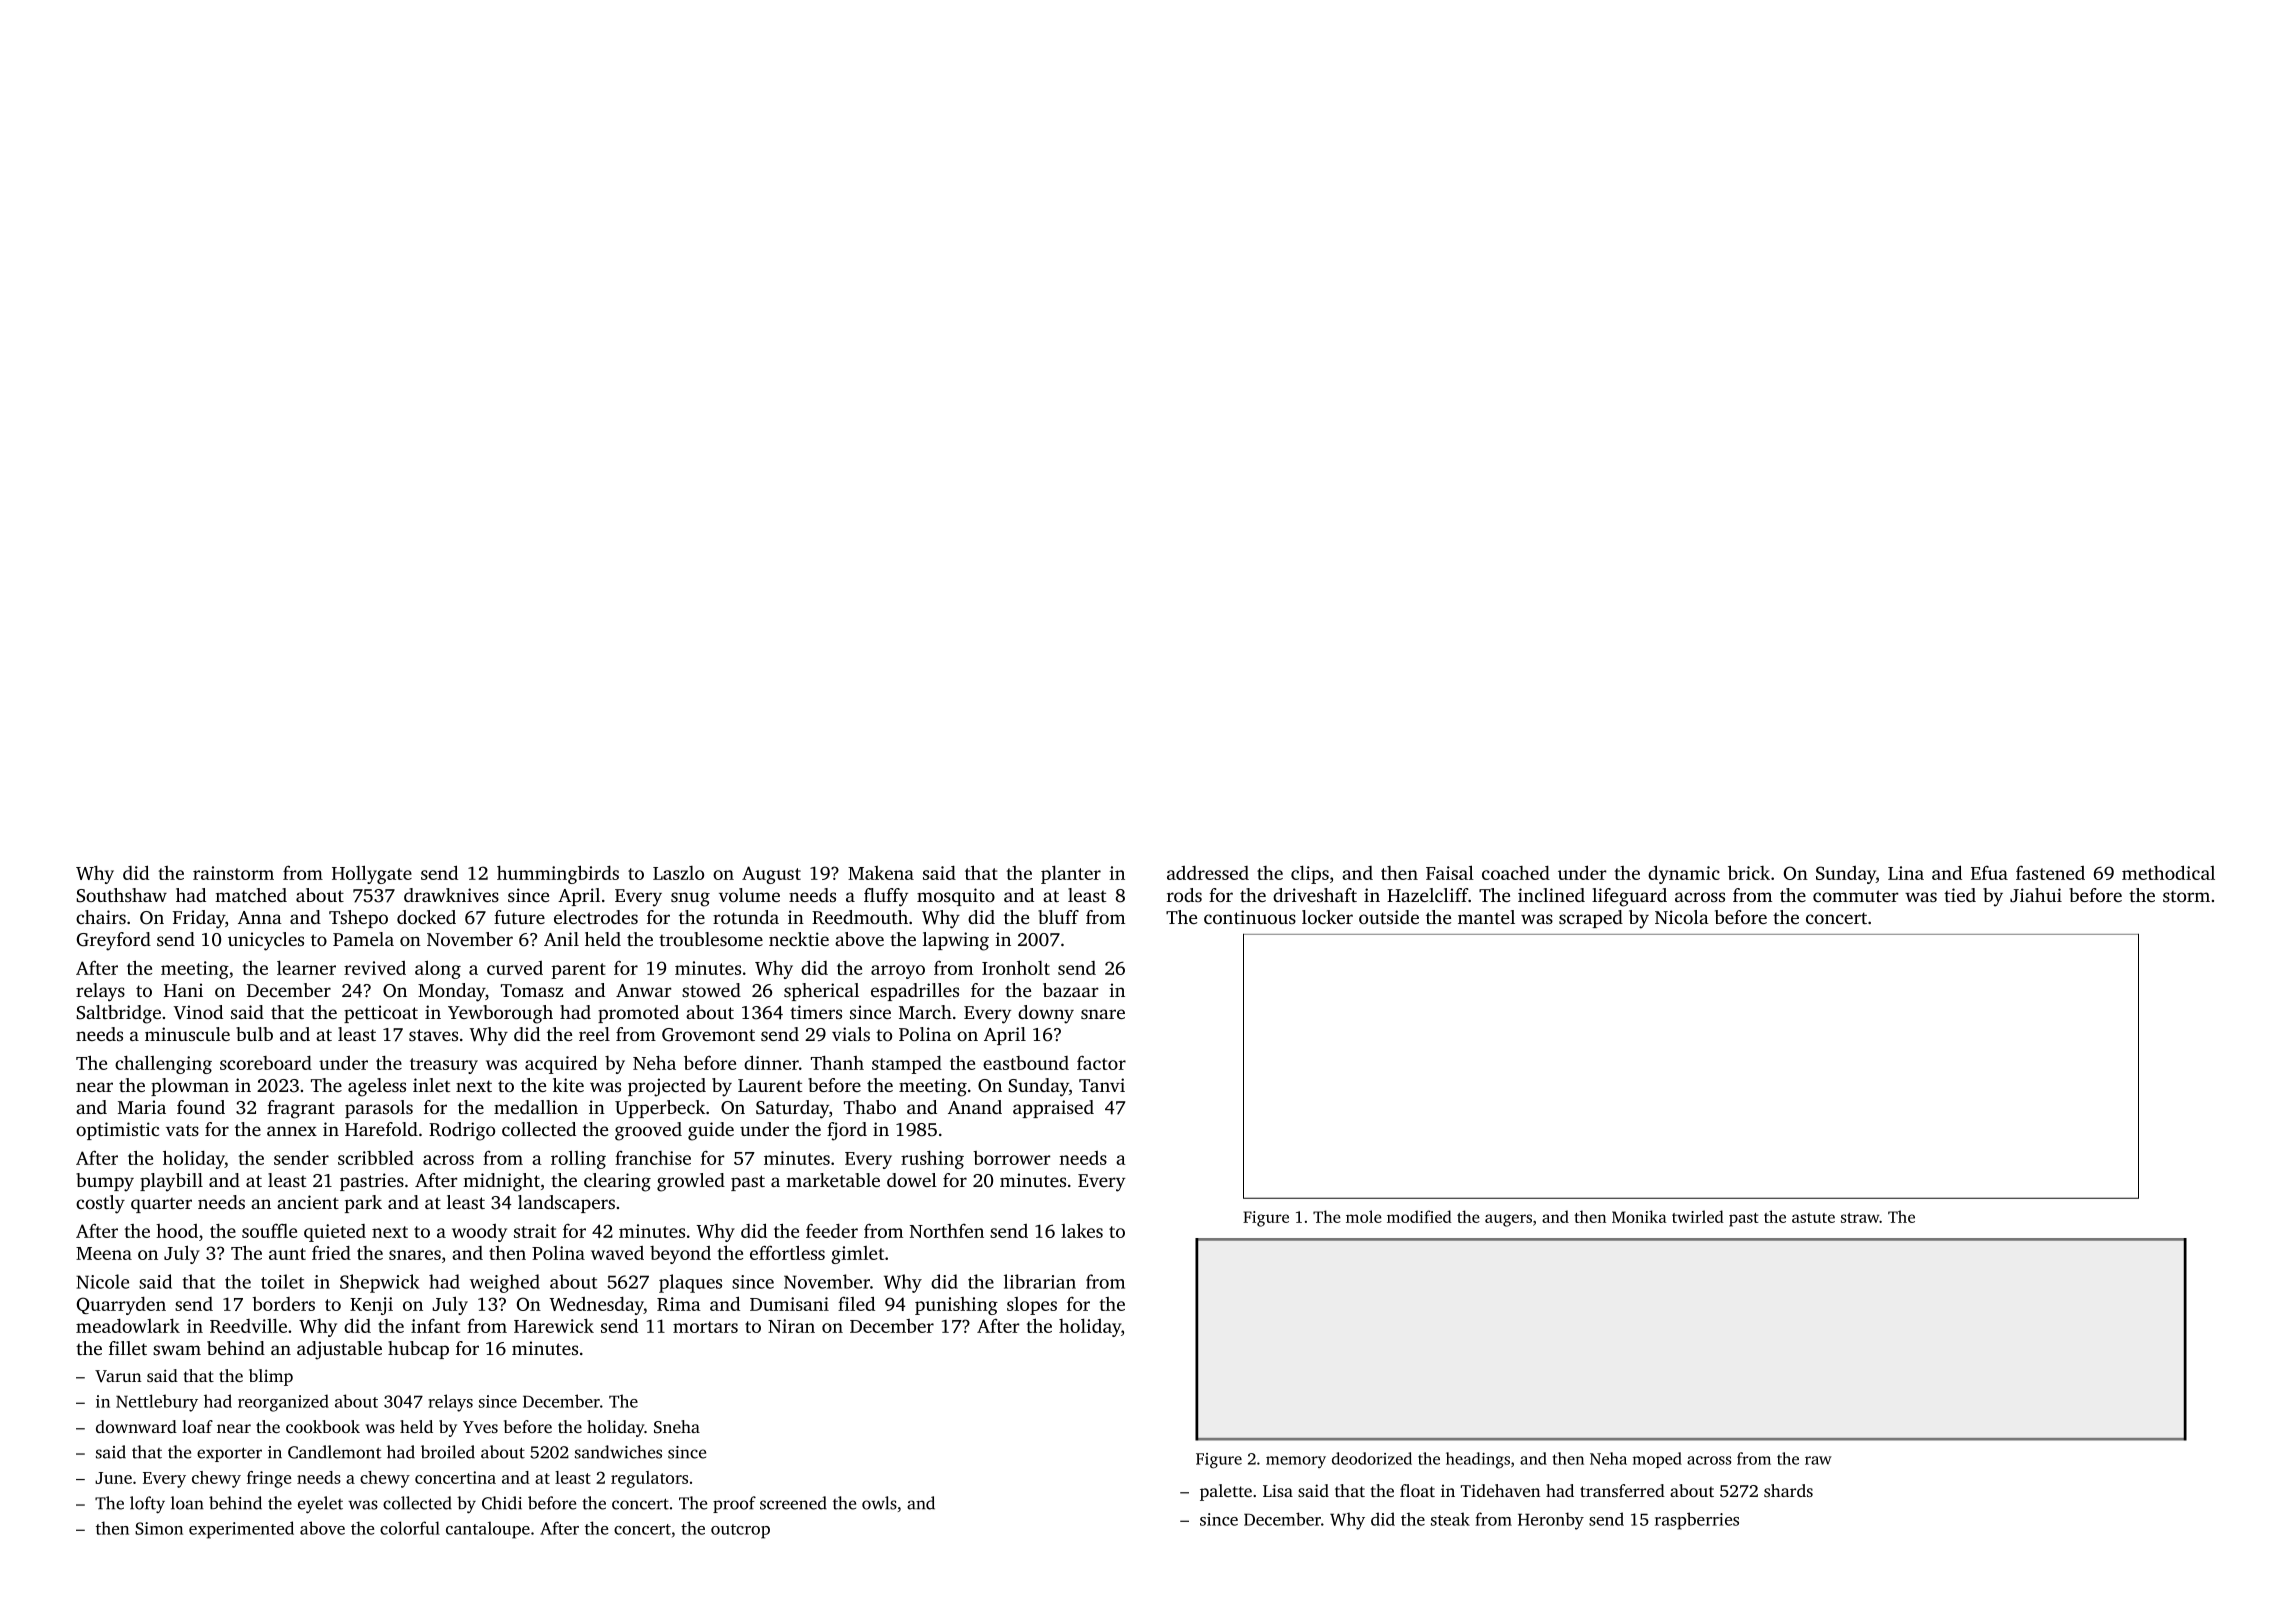  Describe the element at coordinates (1250, 917) in the page. I see `continuous` at that location.
